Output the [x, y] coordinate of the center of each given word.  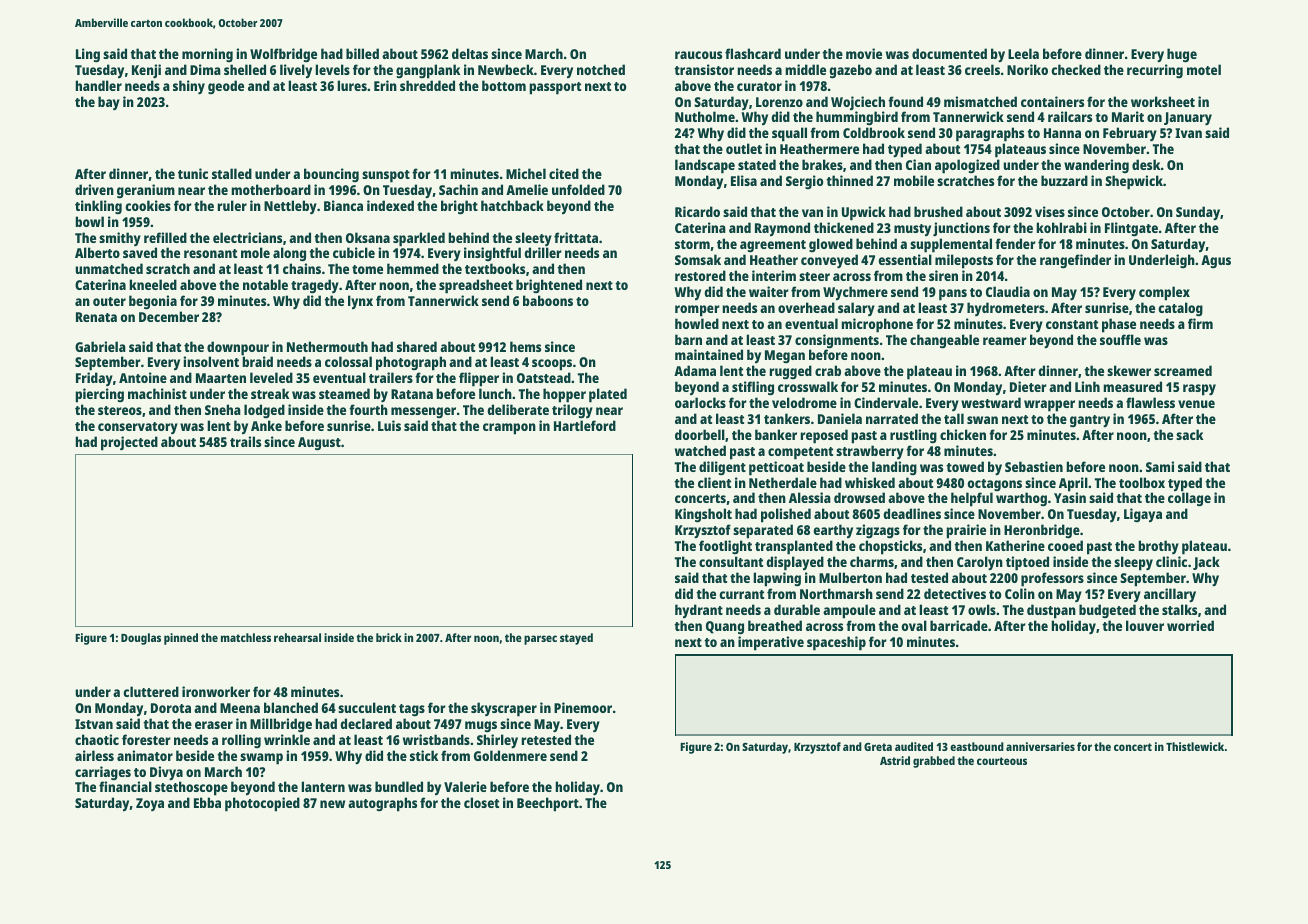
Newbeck [506, 69]
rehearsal [297, 637]
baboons [548, 300]
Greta [878, 747]
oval [914, 625]
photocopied [262, 804]
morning [207, 55]
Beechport [548, 804]
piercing [99, 395]
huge [1182, 55]
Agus [1216, 261]
